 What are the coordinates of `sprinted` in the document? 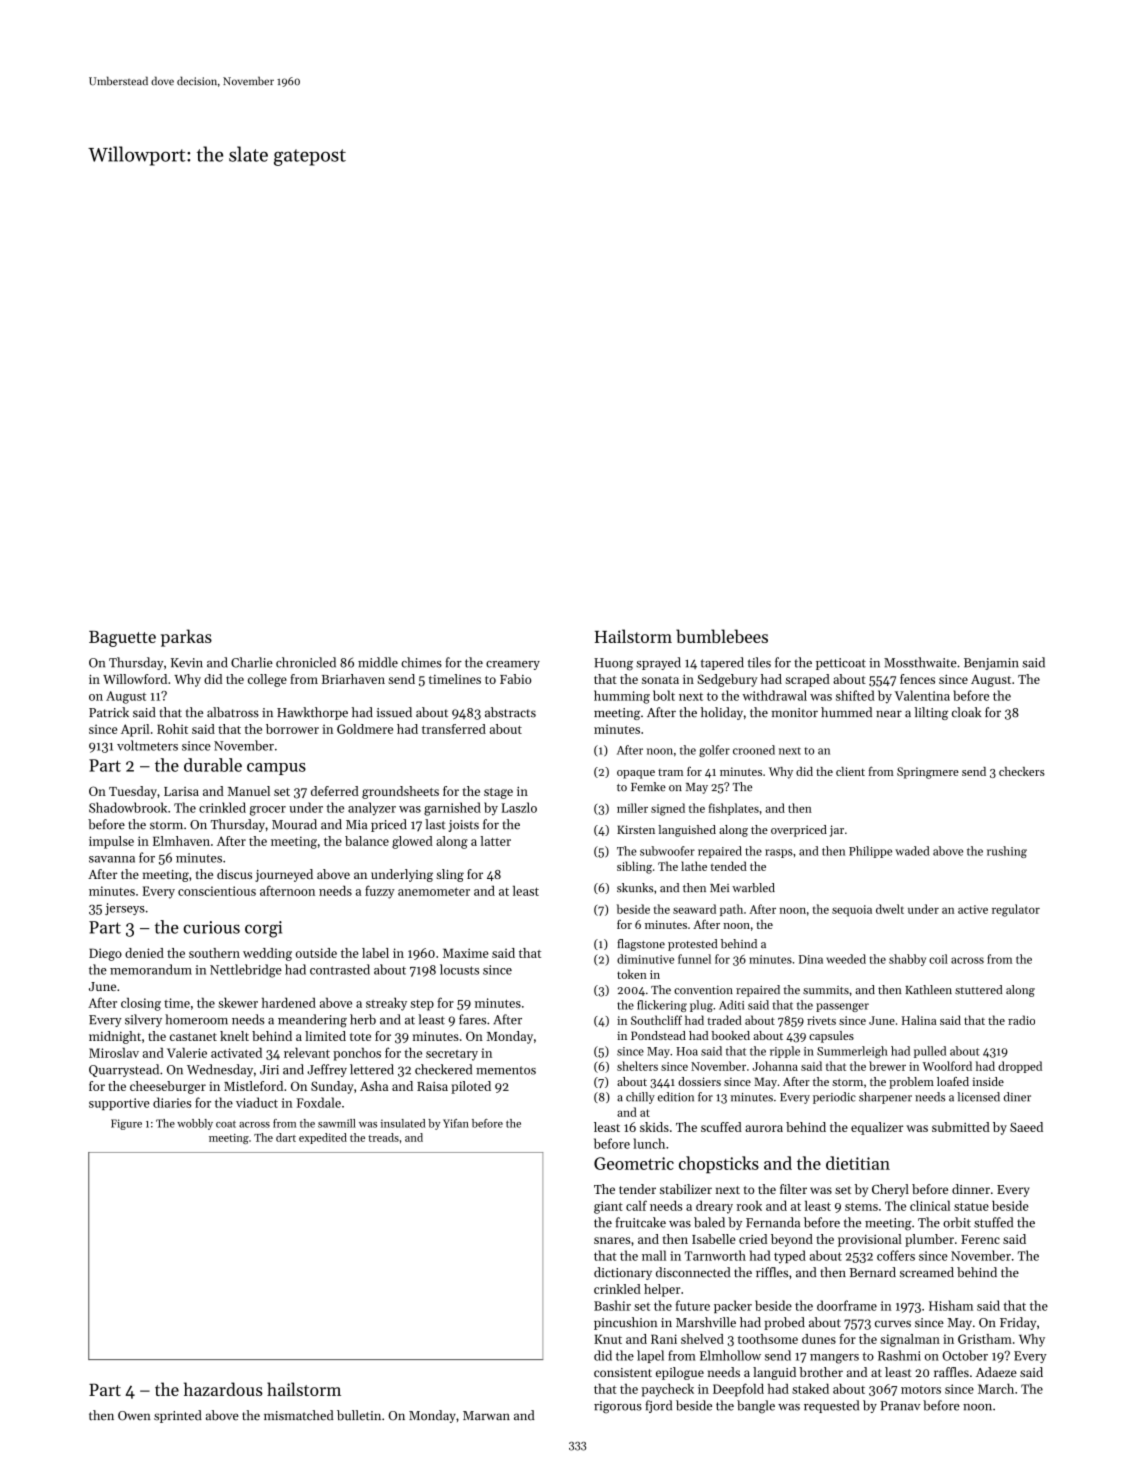 It's located at (178, 1416).
